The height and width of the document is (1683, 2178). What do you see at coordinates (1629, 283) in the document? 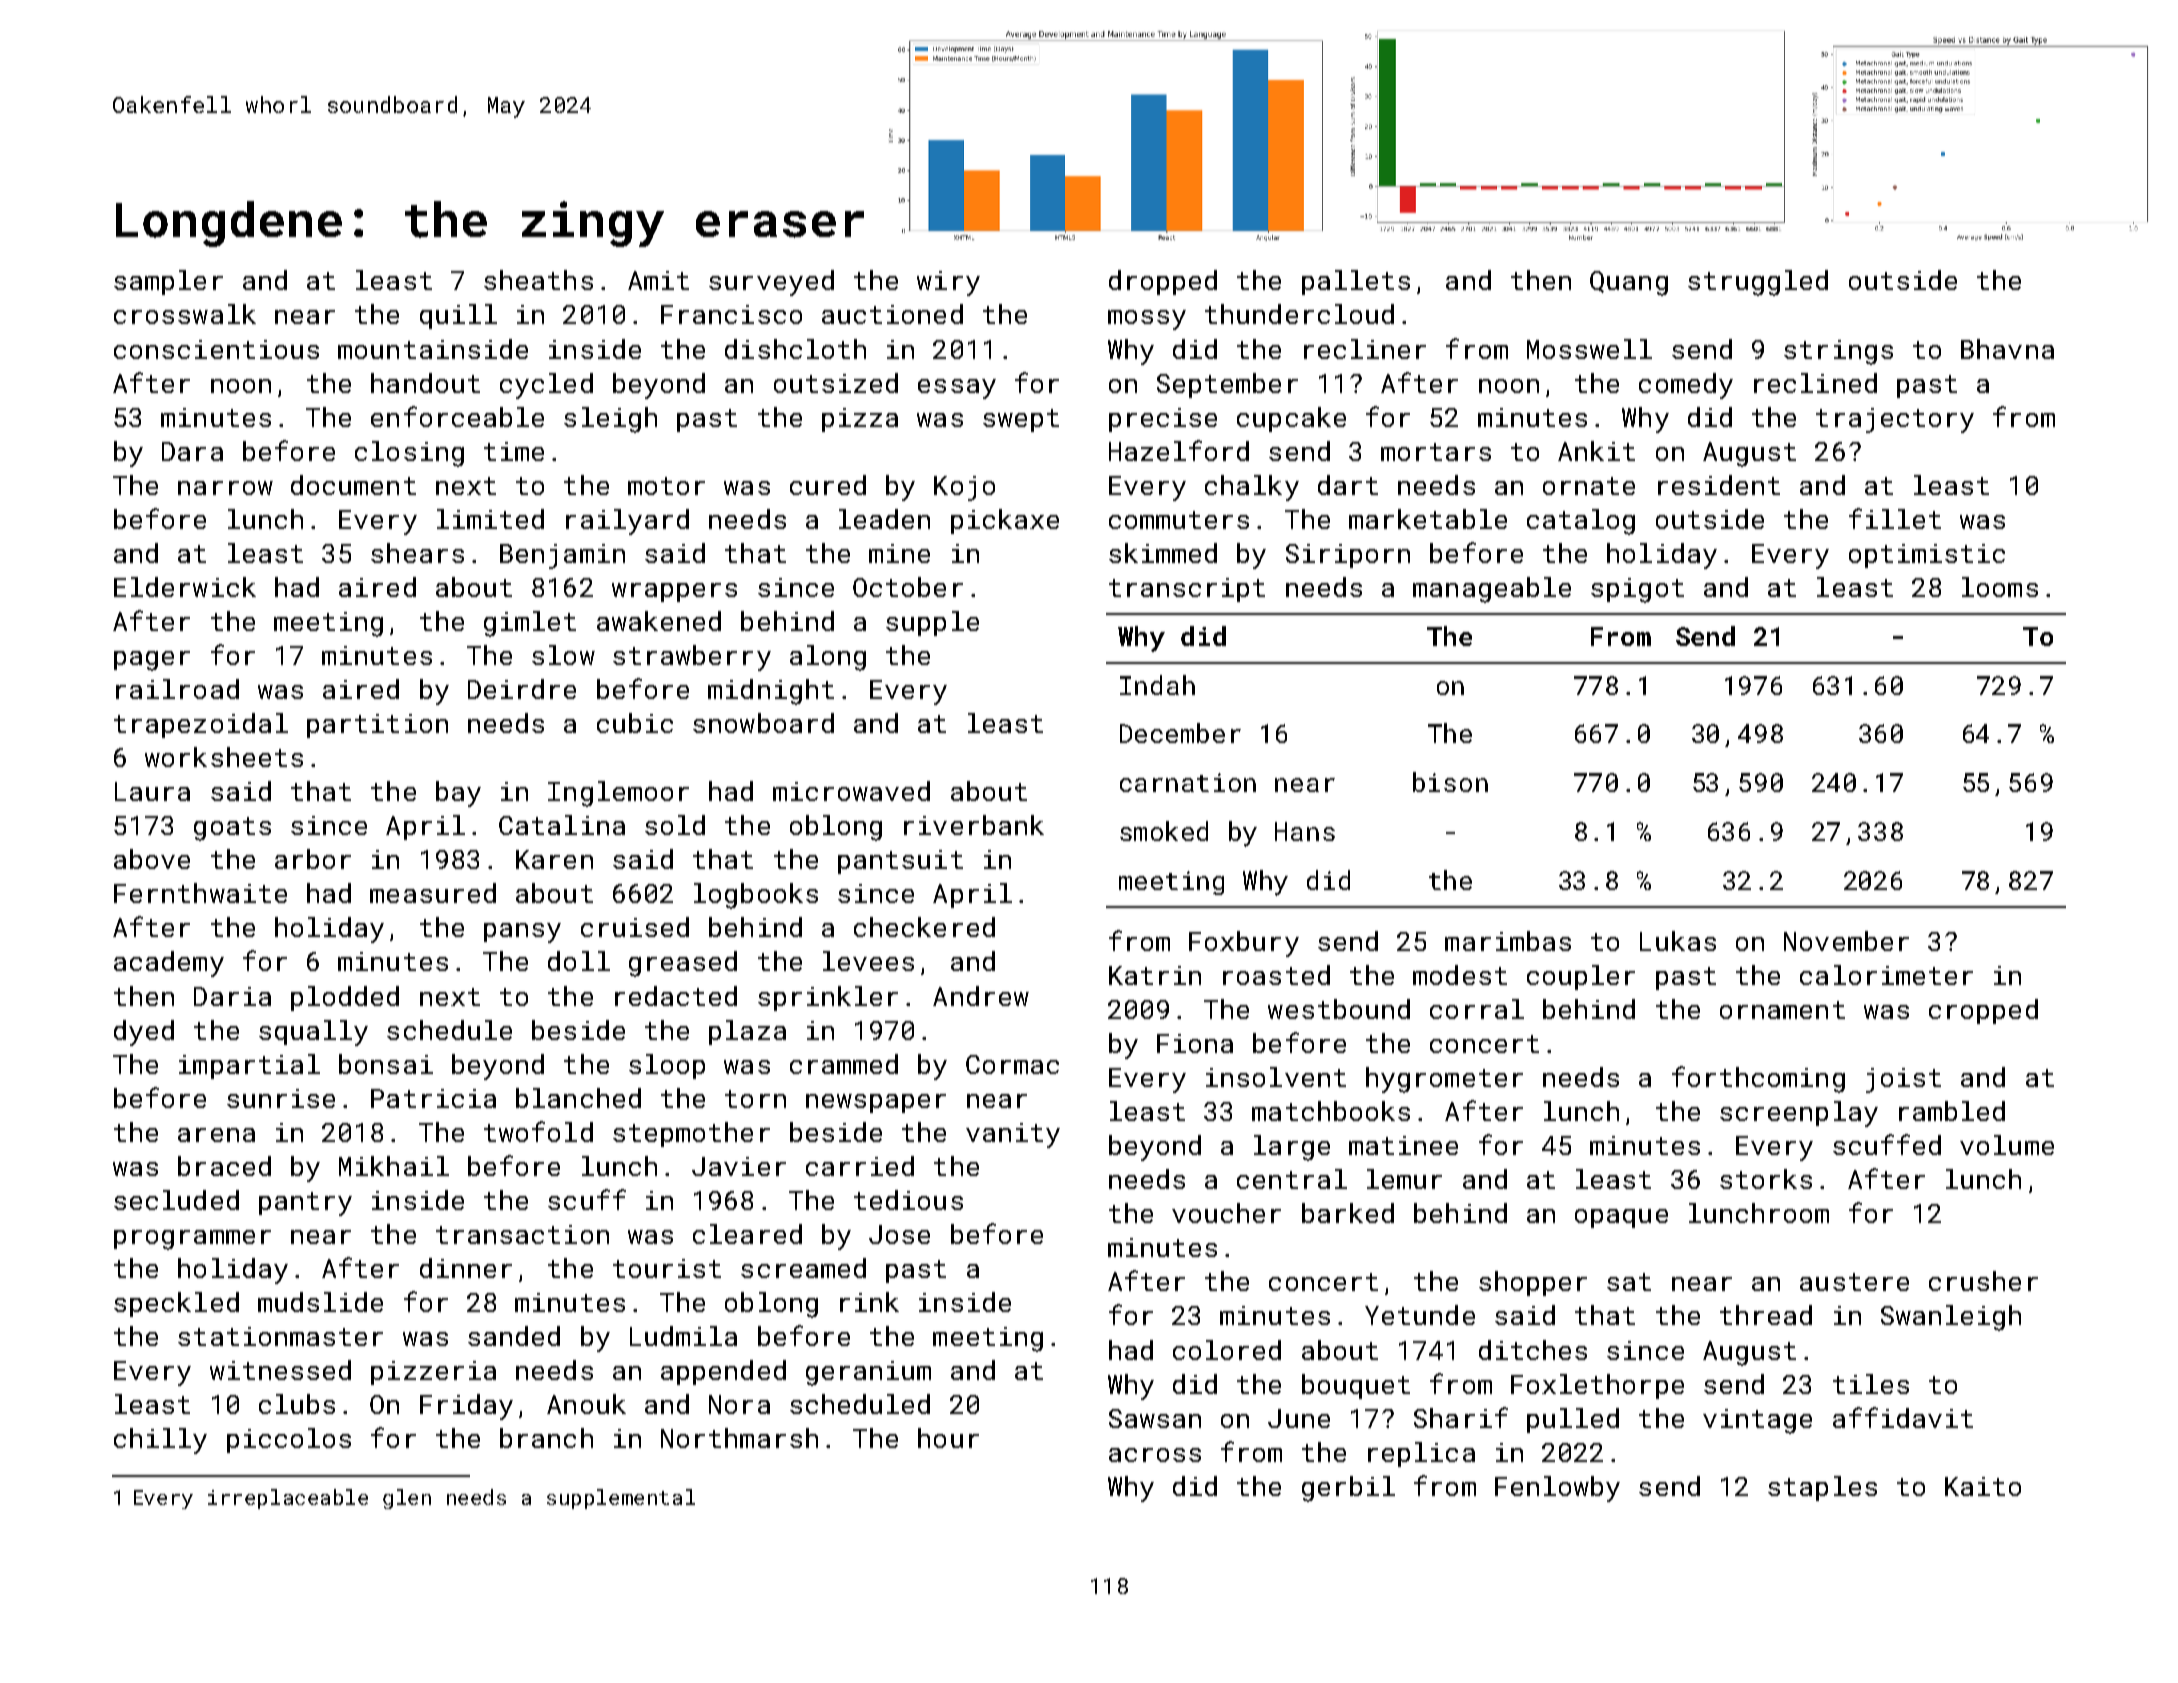
I see `Quang` at bounding box center [1629, 283].
